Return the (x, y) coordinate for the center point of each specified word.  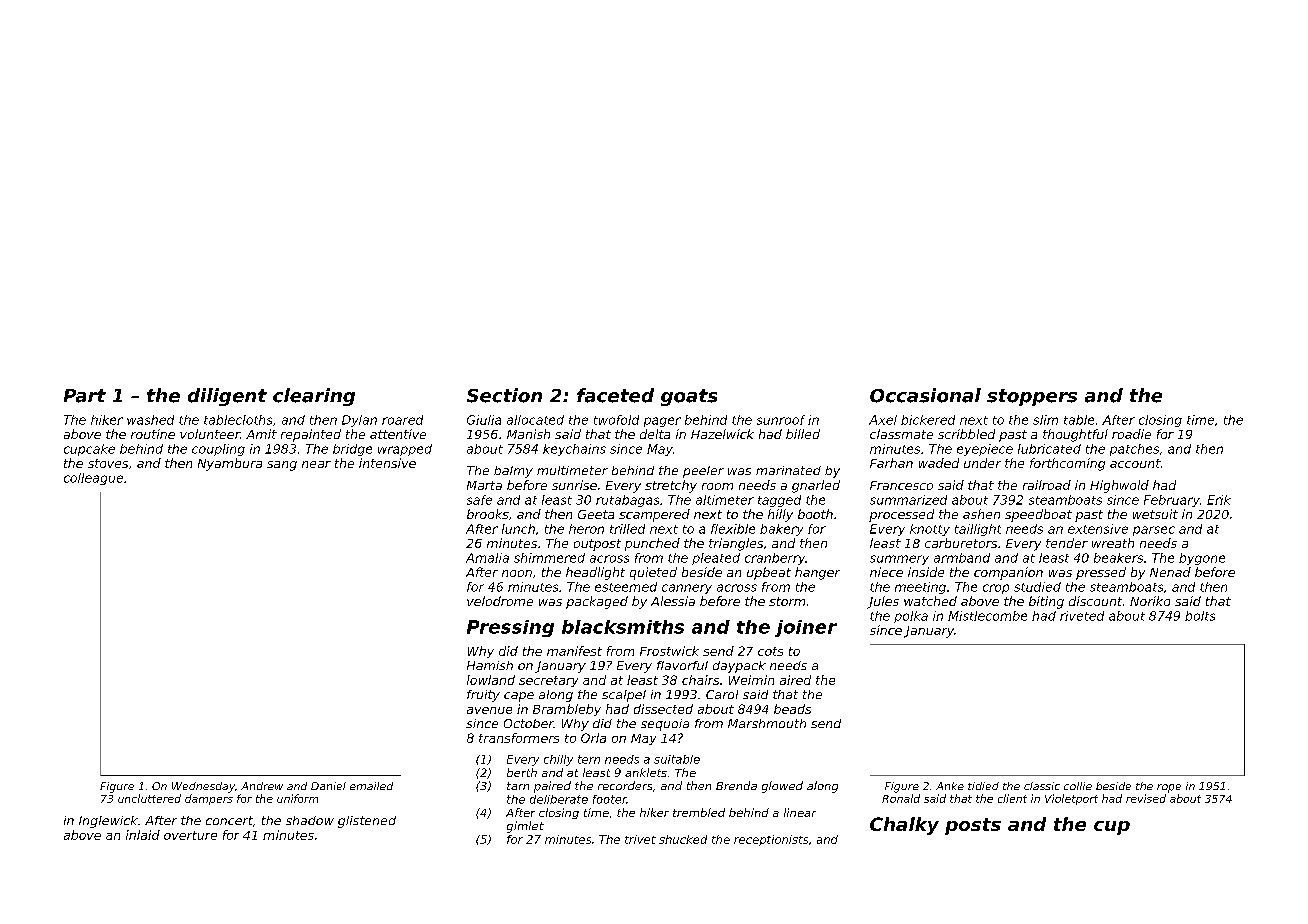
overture (190, 835)
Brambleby (567, 710)
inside (926, 572)
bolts (1200, 616)
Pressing (510, 628)
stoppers (1032, 397)
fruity (483, 696)
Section (504, 395)
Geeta (596, 514)
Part (85, 396)
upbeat (769, 573)
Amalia (487, 558)
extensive (1098, 529)
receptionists (771, 840)
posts (973, 826)
